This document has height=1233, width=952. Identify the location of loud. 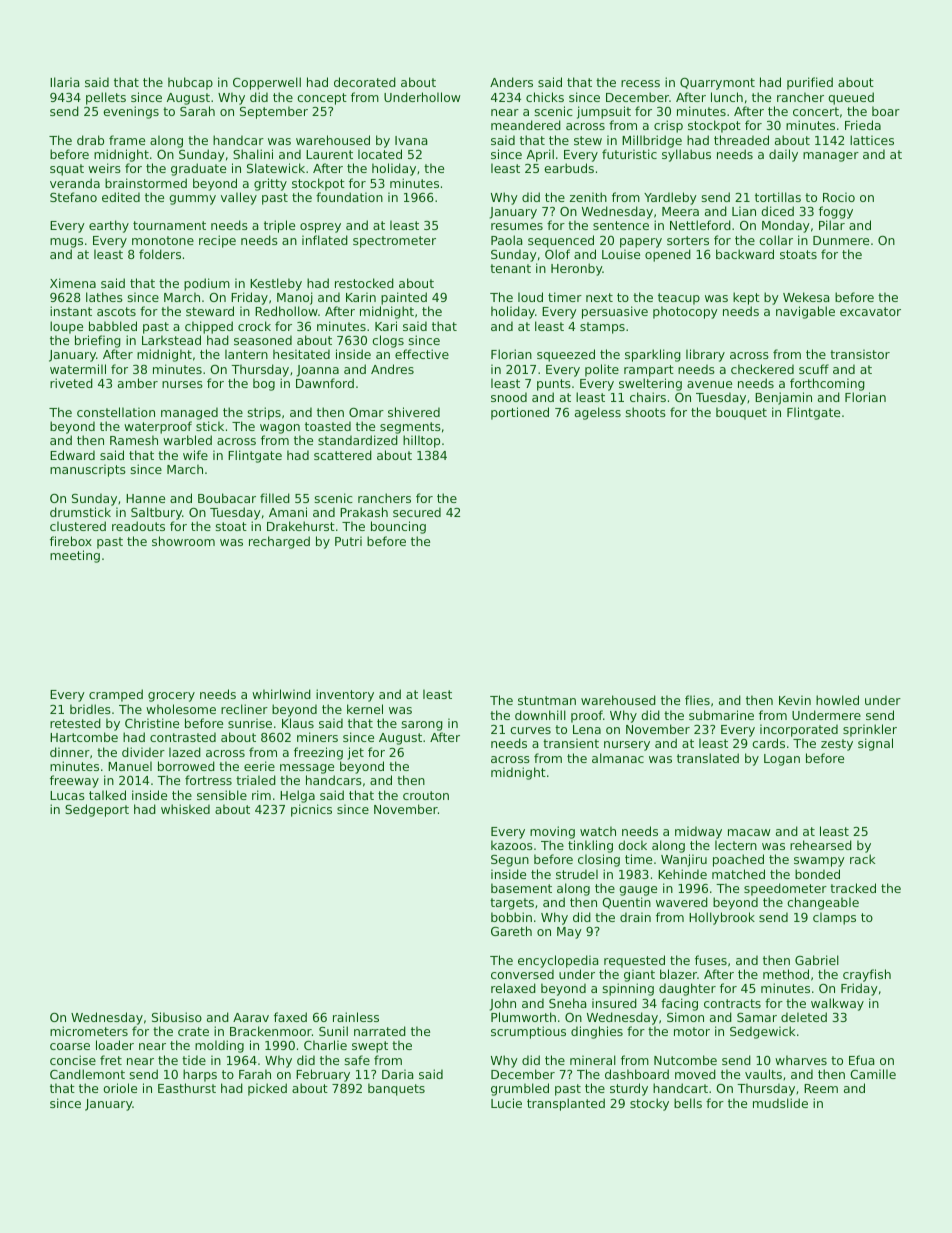
(530, 297).
